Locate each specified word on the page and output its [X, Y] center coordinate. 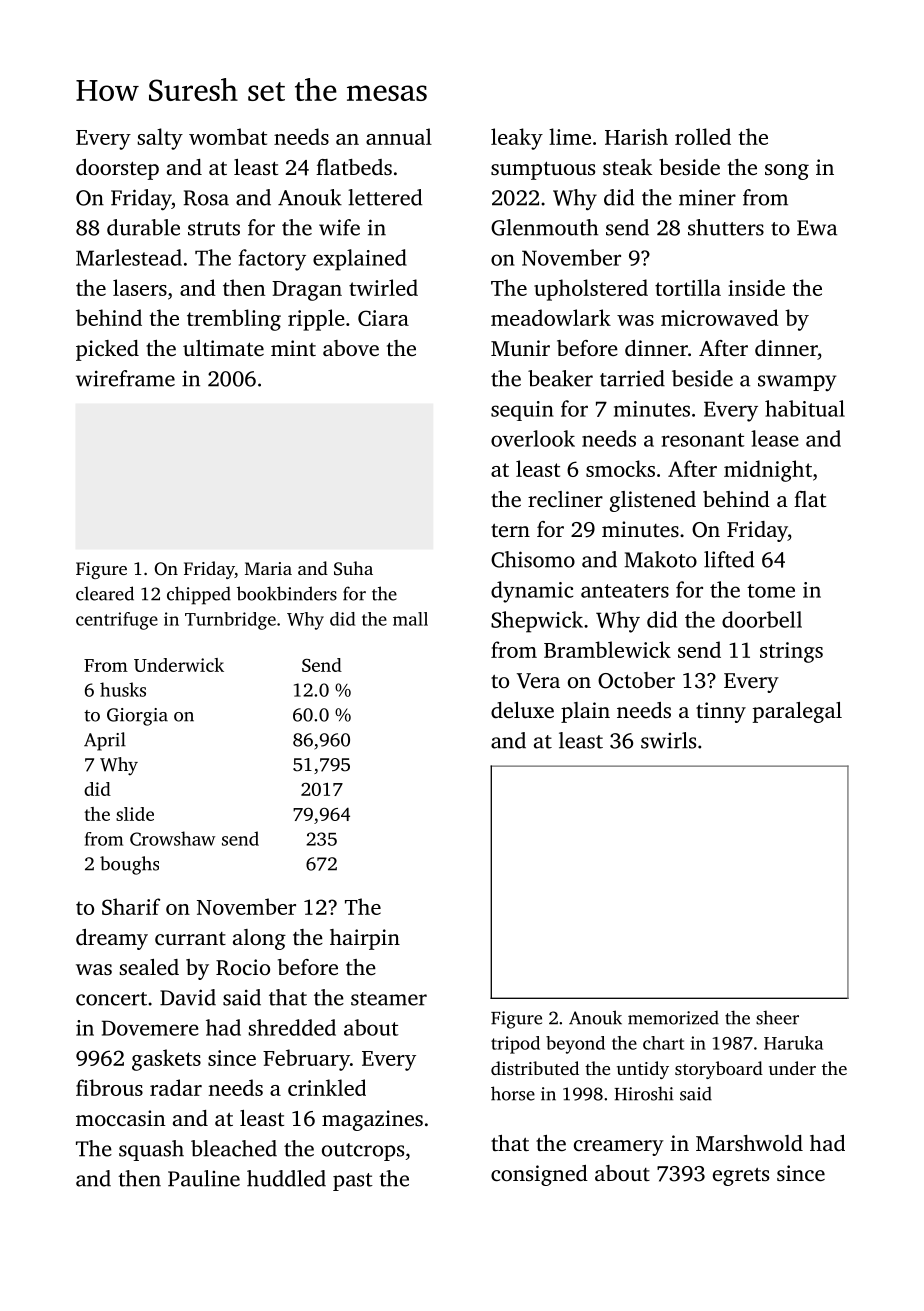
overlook [533, 438]
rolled [703, 136]
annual [399, 136]
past [353, 1182]
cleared [105, 593]
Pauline [204, 1178]
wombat [228, 136]
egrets [741, 1177]
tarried [632, 378]
